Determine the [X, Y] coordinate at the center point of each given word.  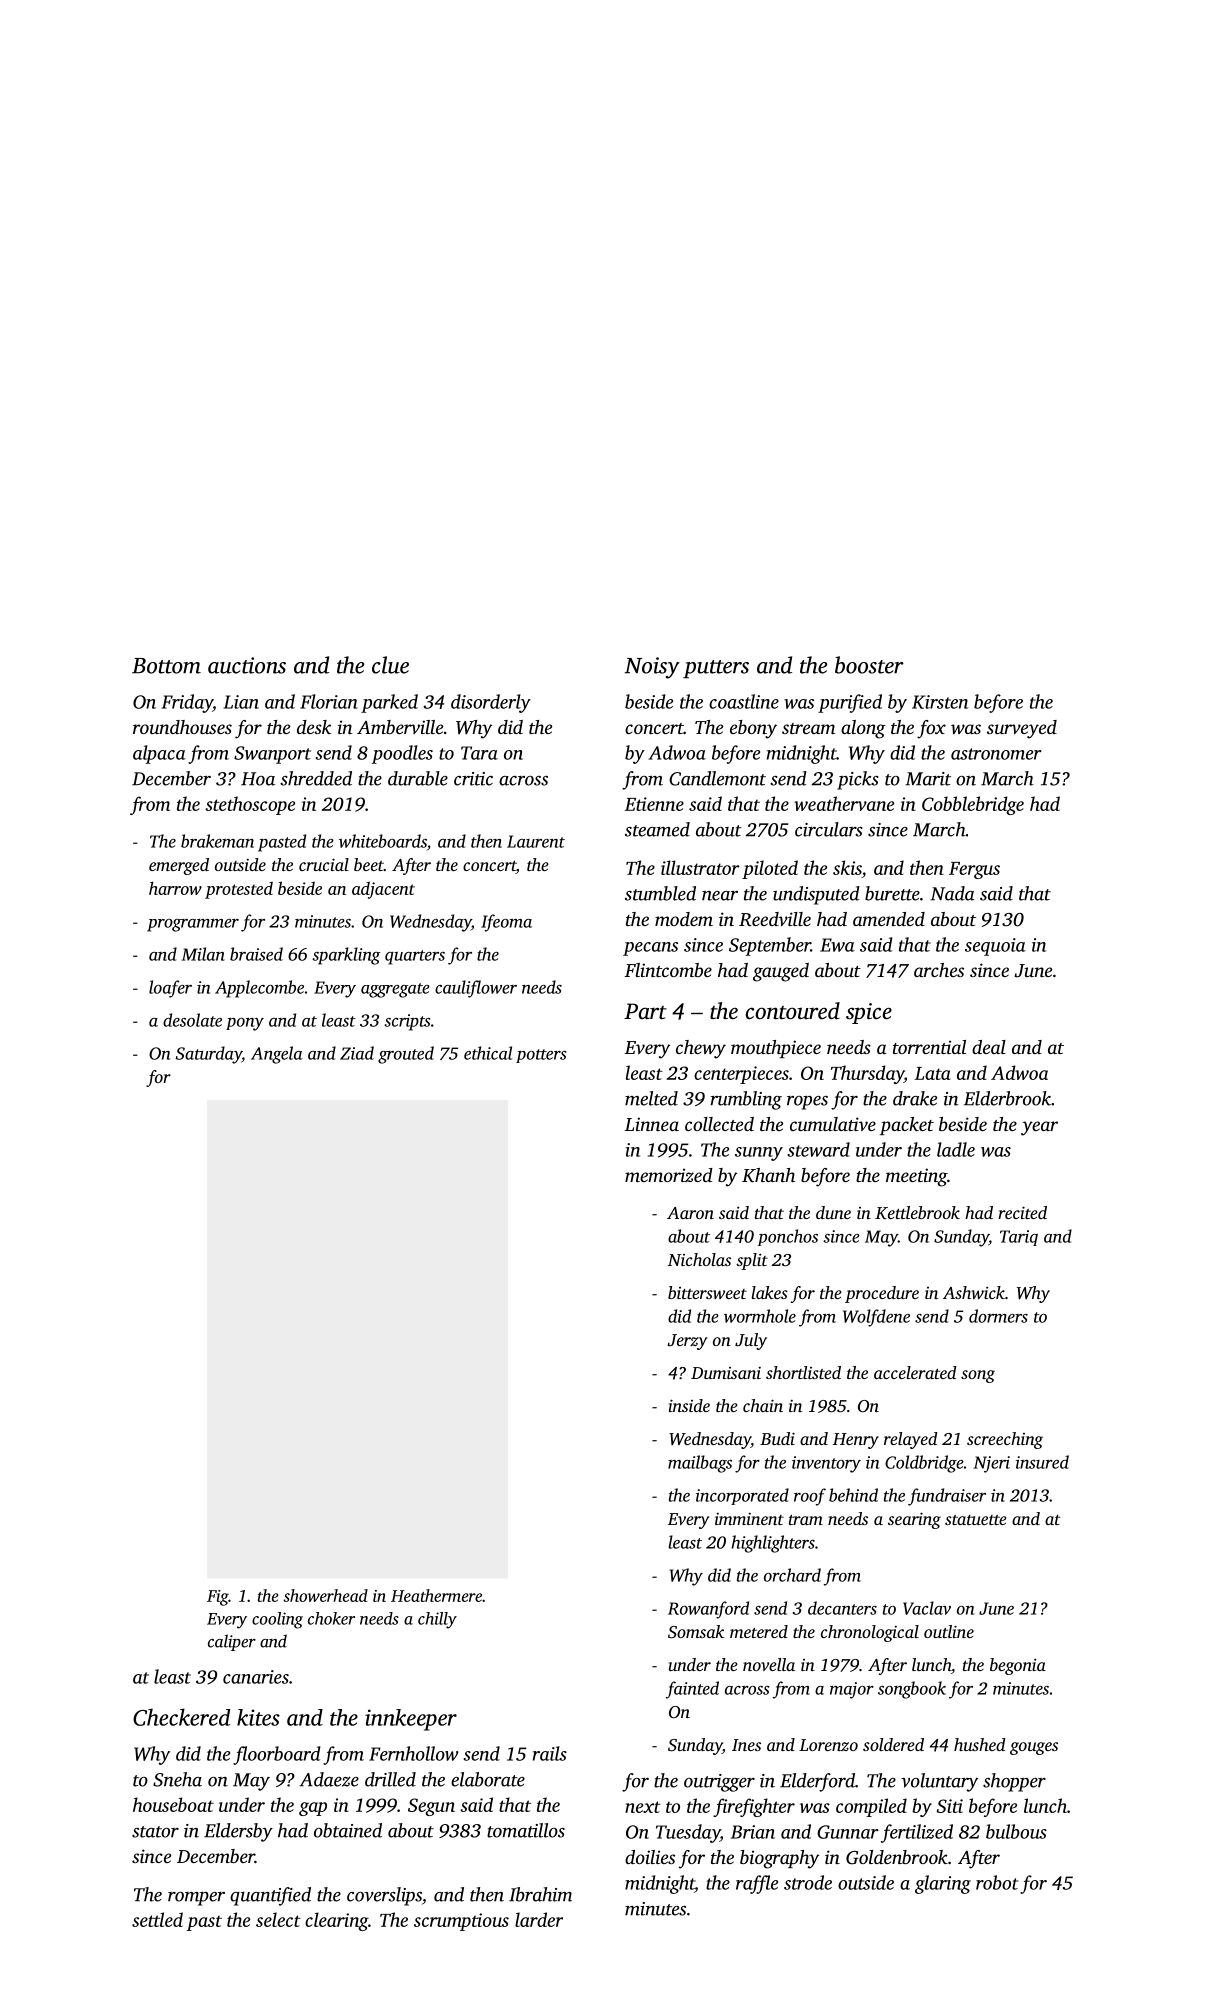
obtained [348, 1830]
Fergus [974, 870]
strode [808, 1882]
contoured [793, 1011]
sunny [759, 1154]
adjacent [383, 890]
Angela [276, 1055]
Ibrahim [540, 1894]
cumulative [833, 1124]
